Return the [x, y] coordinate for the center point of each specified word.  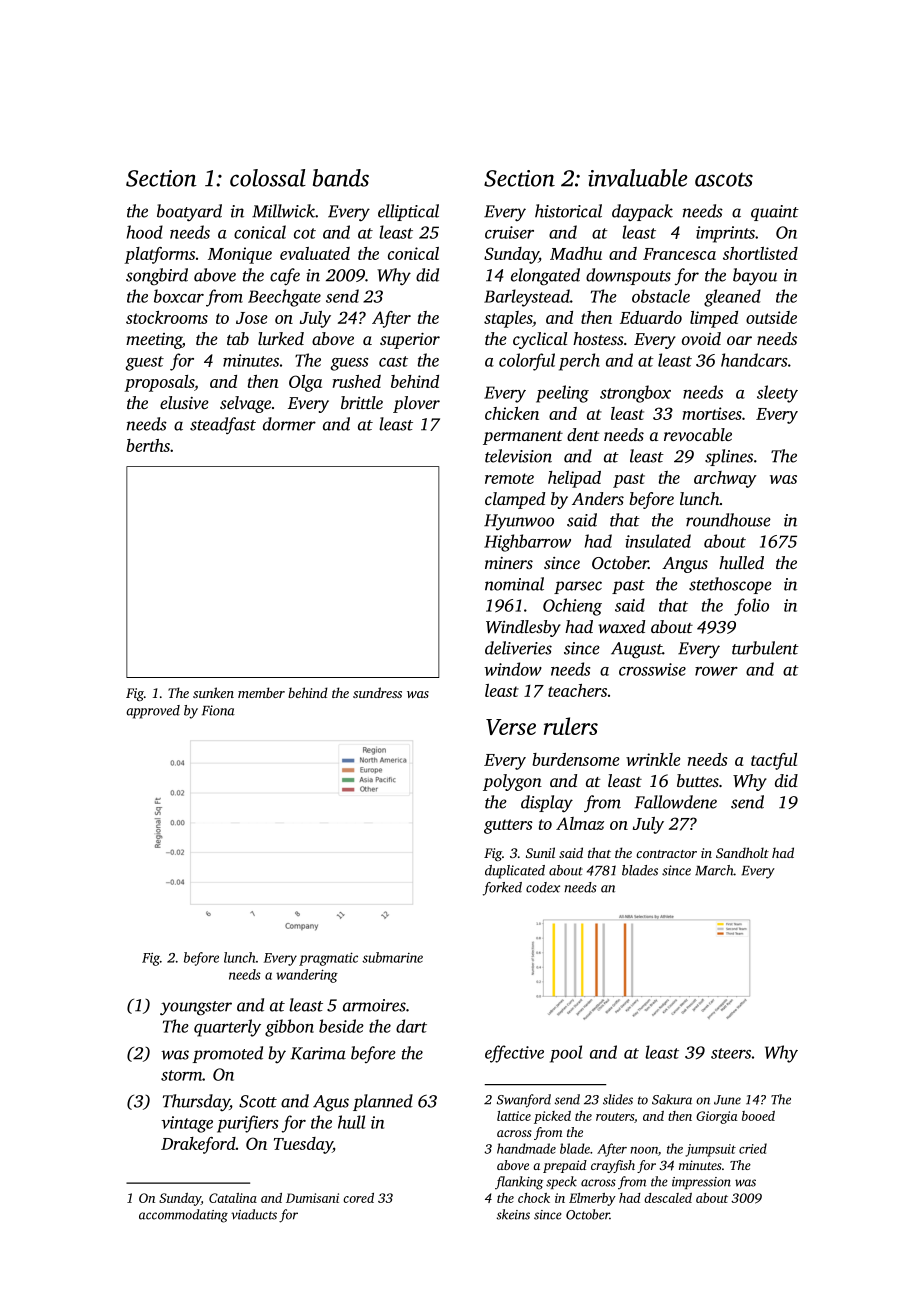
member [261, 692]
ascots [724, 179]
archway [725, 479]
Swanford [524, 1101]
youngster [196, 1008]
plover [416, 404]
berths [148, 445]
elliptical [408, 212]
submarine [392, 957]
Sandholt [742, 852]
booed [758, 1116]
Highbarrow [527, 543]
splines [729, 457]
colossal [268, 178]
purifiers [247, 1124]
